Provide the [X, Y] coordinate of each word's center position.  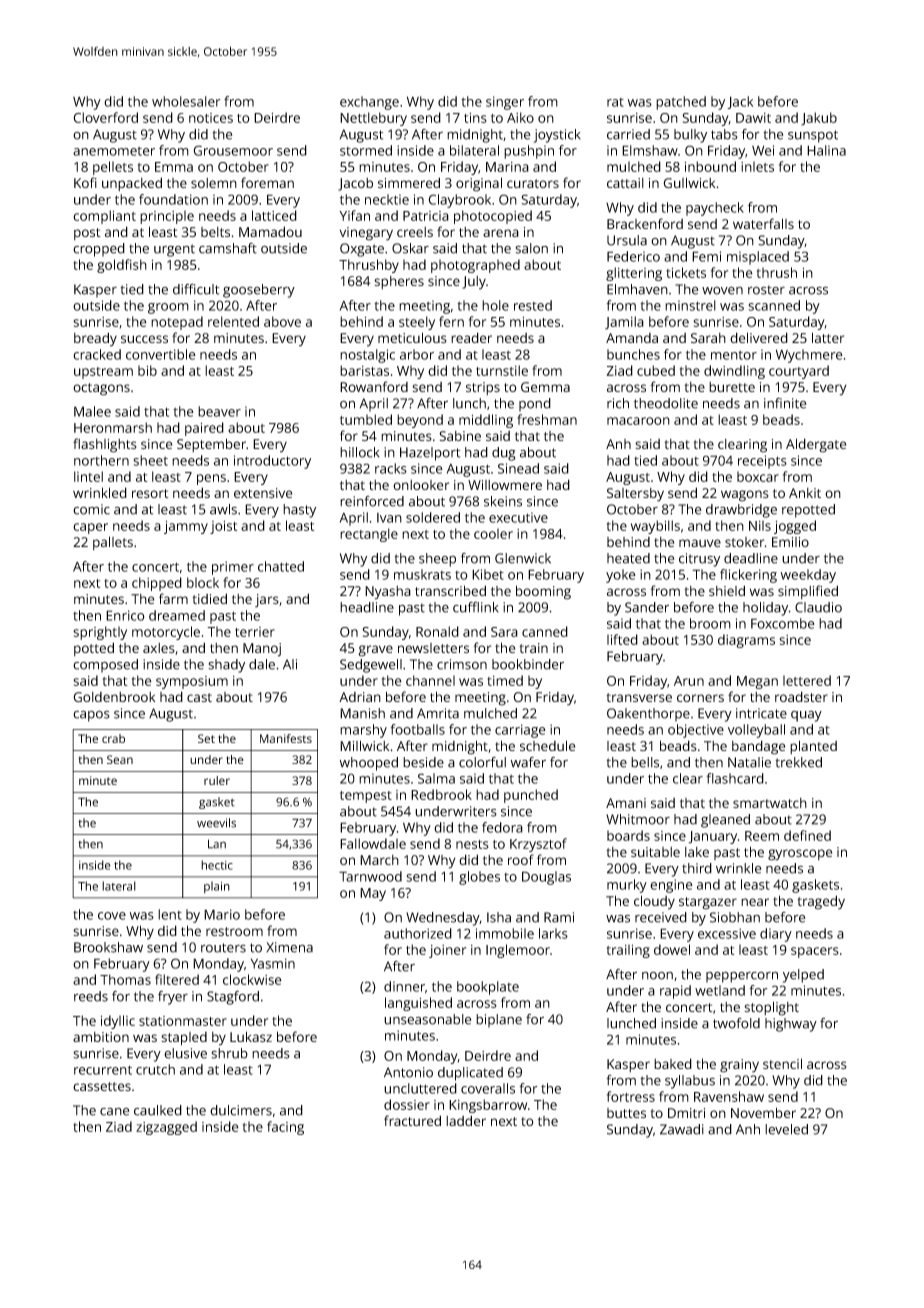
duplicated [470, 1074]
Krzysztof [538, 845]
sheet [151, 460]
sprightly [100, 633]
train [533, 648]
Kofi [85, 182]
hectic [217, 865]
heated [628, 558]
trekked [798, 762]
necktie [387, 199]
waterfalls [763, 223]
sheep [437, 560]
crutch [155, 1069]
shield [727, 591]
